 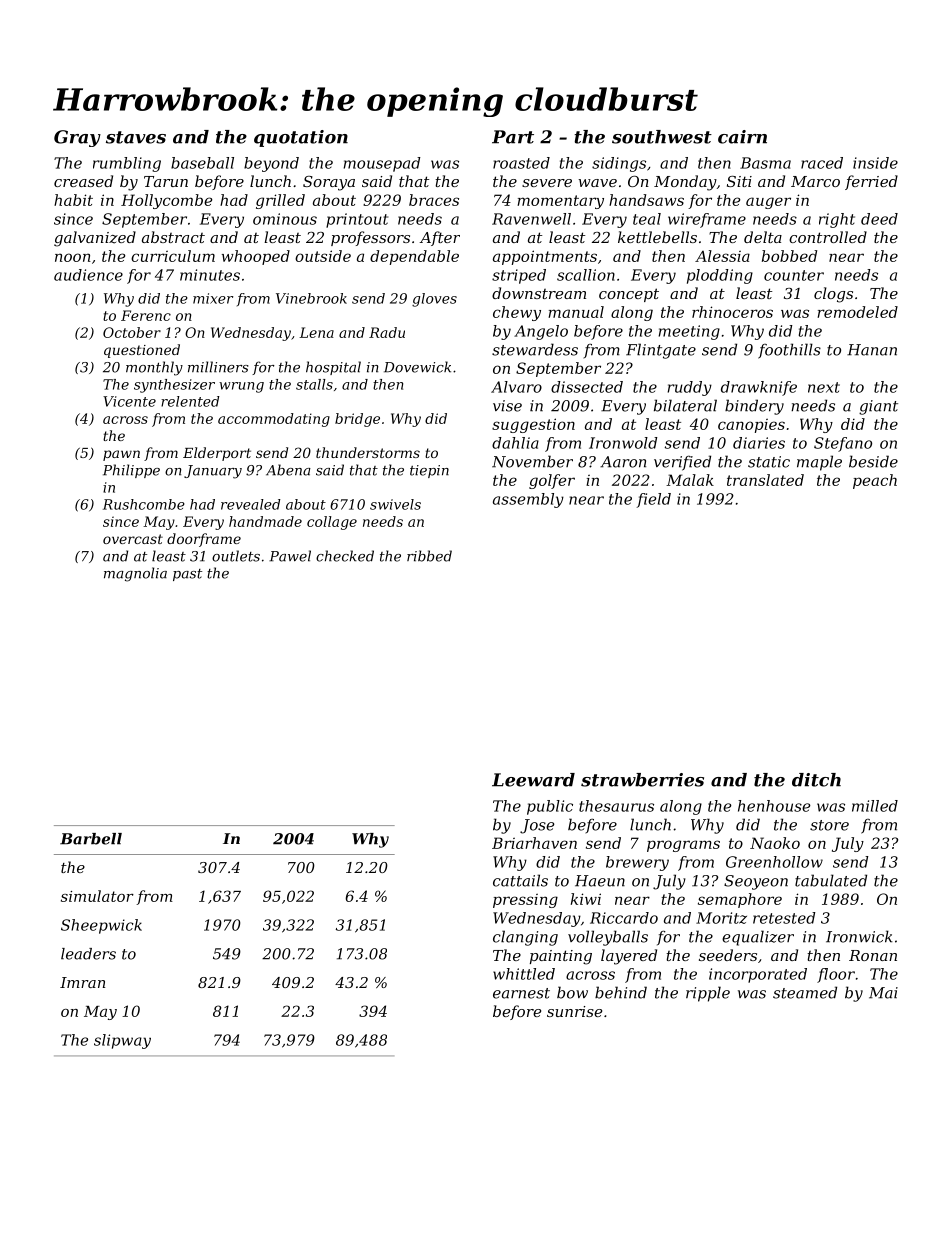 What do you see at coordinates (382, 164) in the screenshot?
I see `mousepad` at bounding box center [382, 164].
